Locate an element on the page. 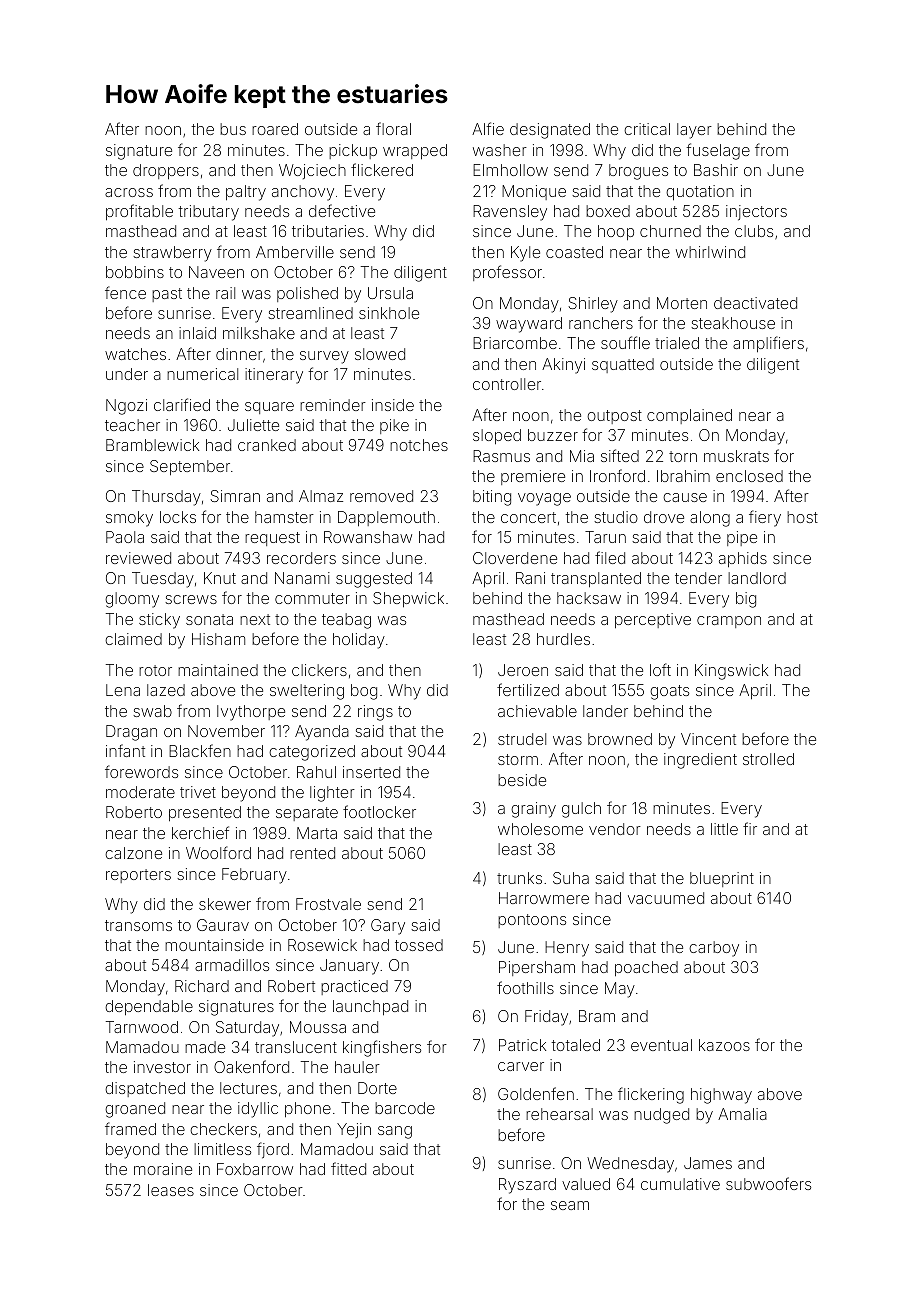 Image resolution: width=924 pixels, height=1308 pixels. Thursday is located at coordinates (166, 498).
